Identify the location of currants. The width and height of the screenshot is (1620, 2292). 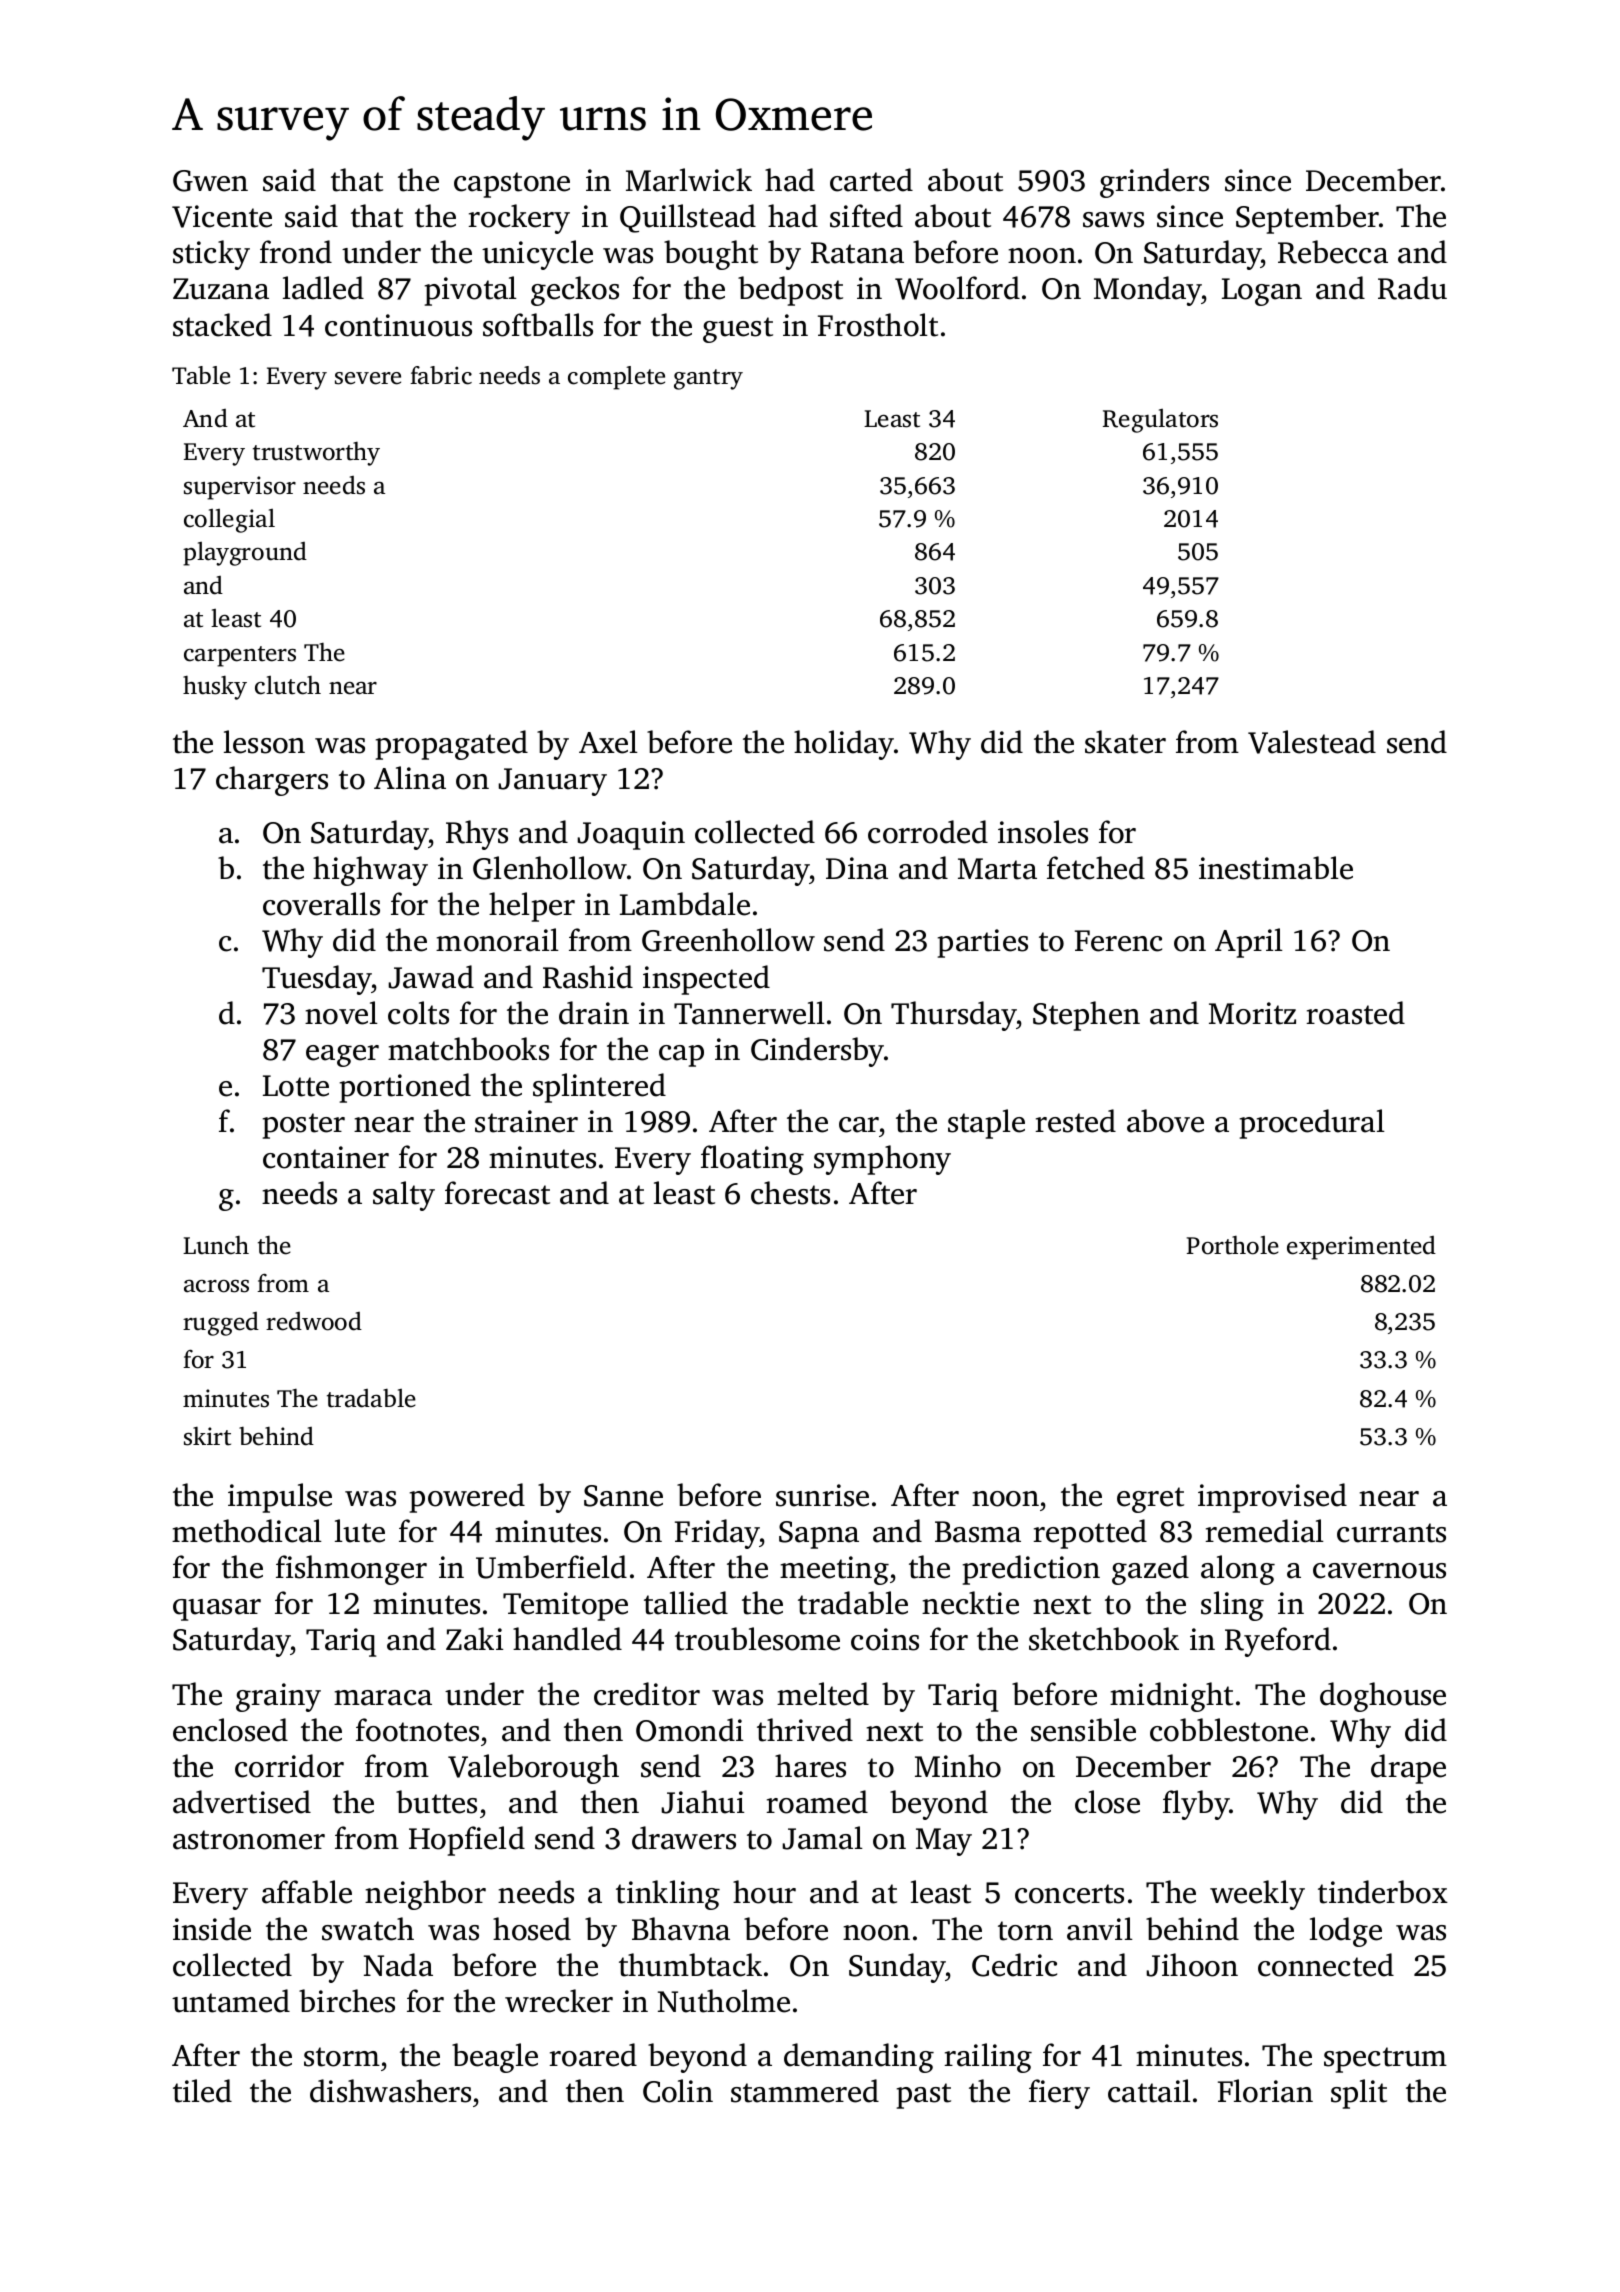
(1391, 1533).
